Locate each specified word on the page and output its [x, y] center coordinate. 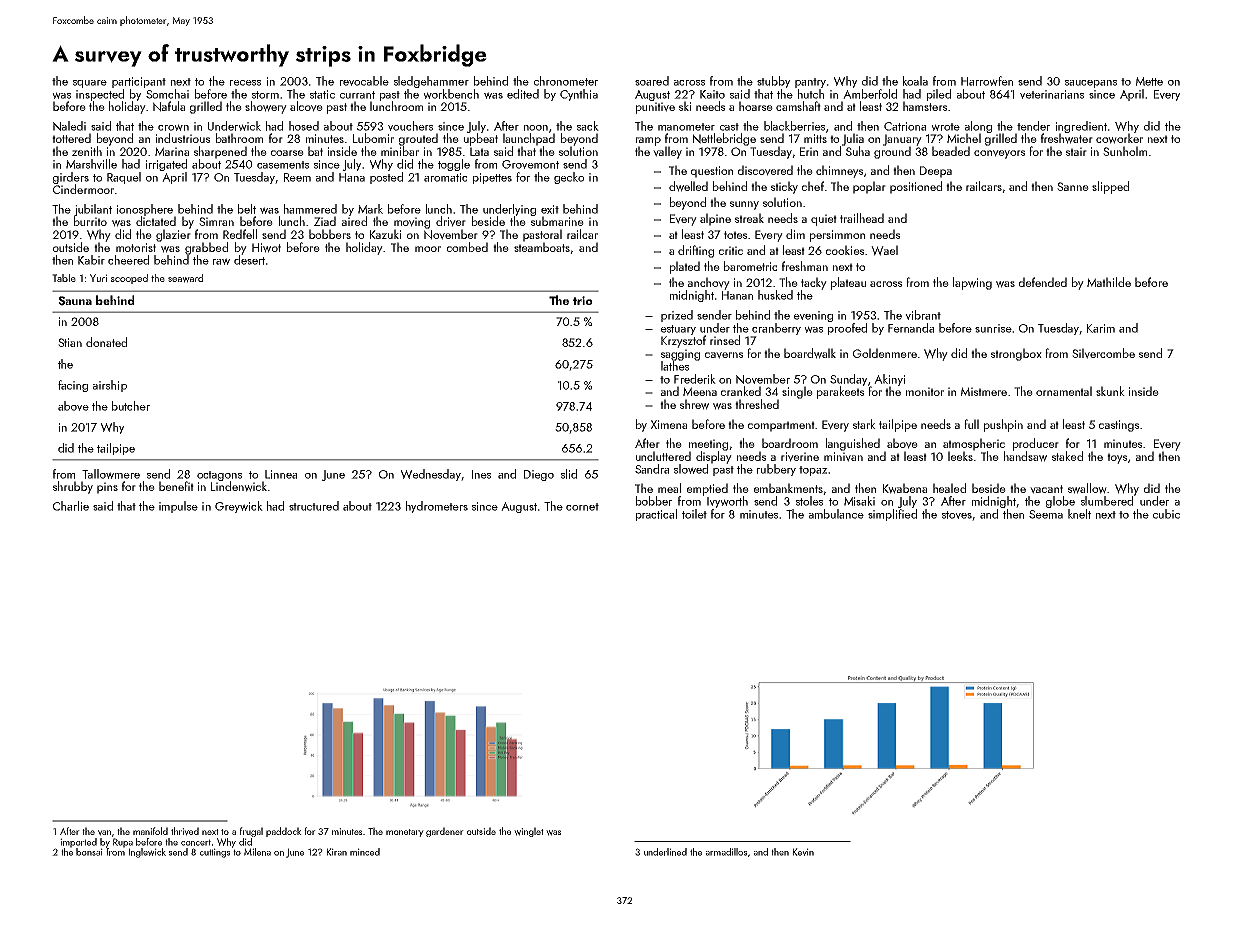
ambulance [836, 514]
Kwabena [905, 488]
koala [915, 81]
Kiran [337, 852]
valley [667, 152]
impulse [178, 507]
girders [71, 178]
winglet [529, 832]
